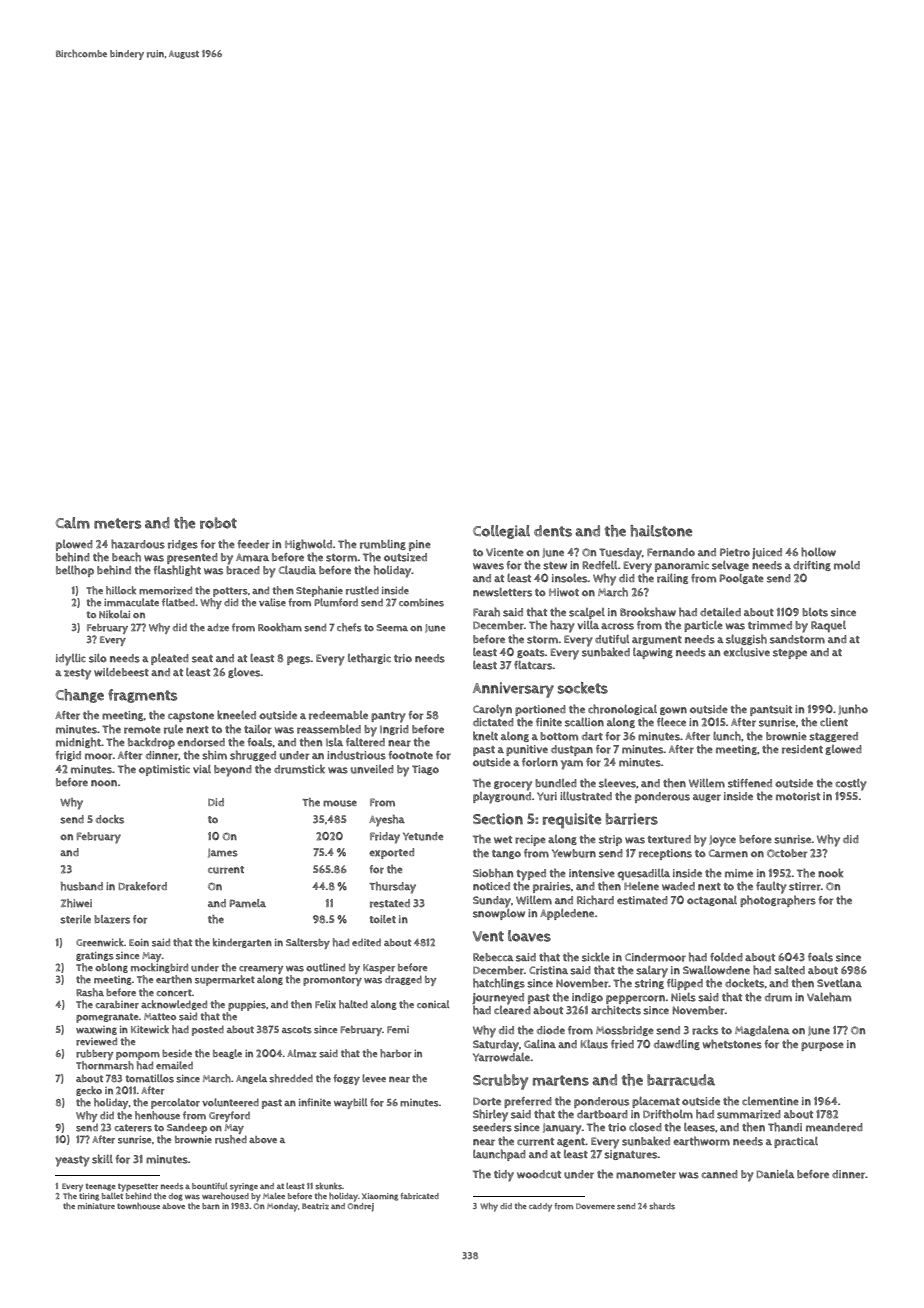 The width and height of the screenshot is (924, 1308). I want to click on Calm, so click(73, 523).
